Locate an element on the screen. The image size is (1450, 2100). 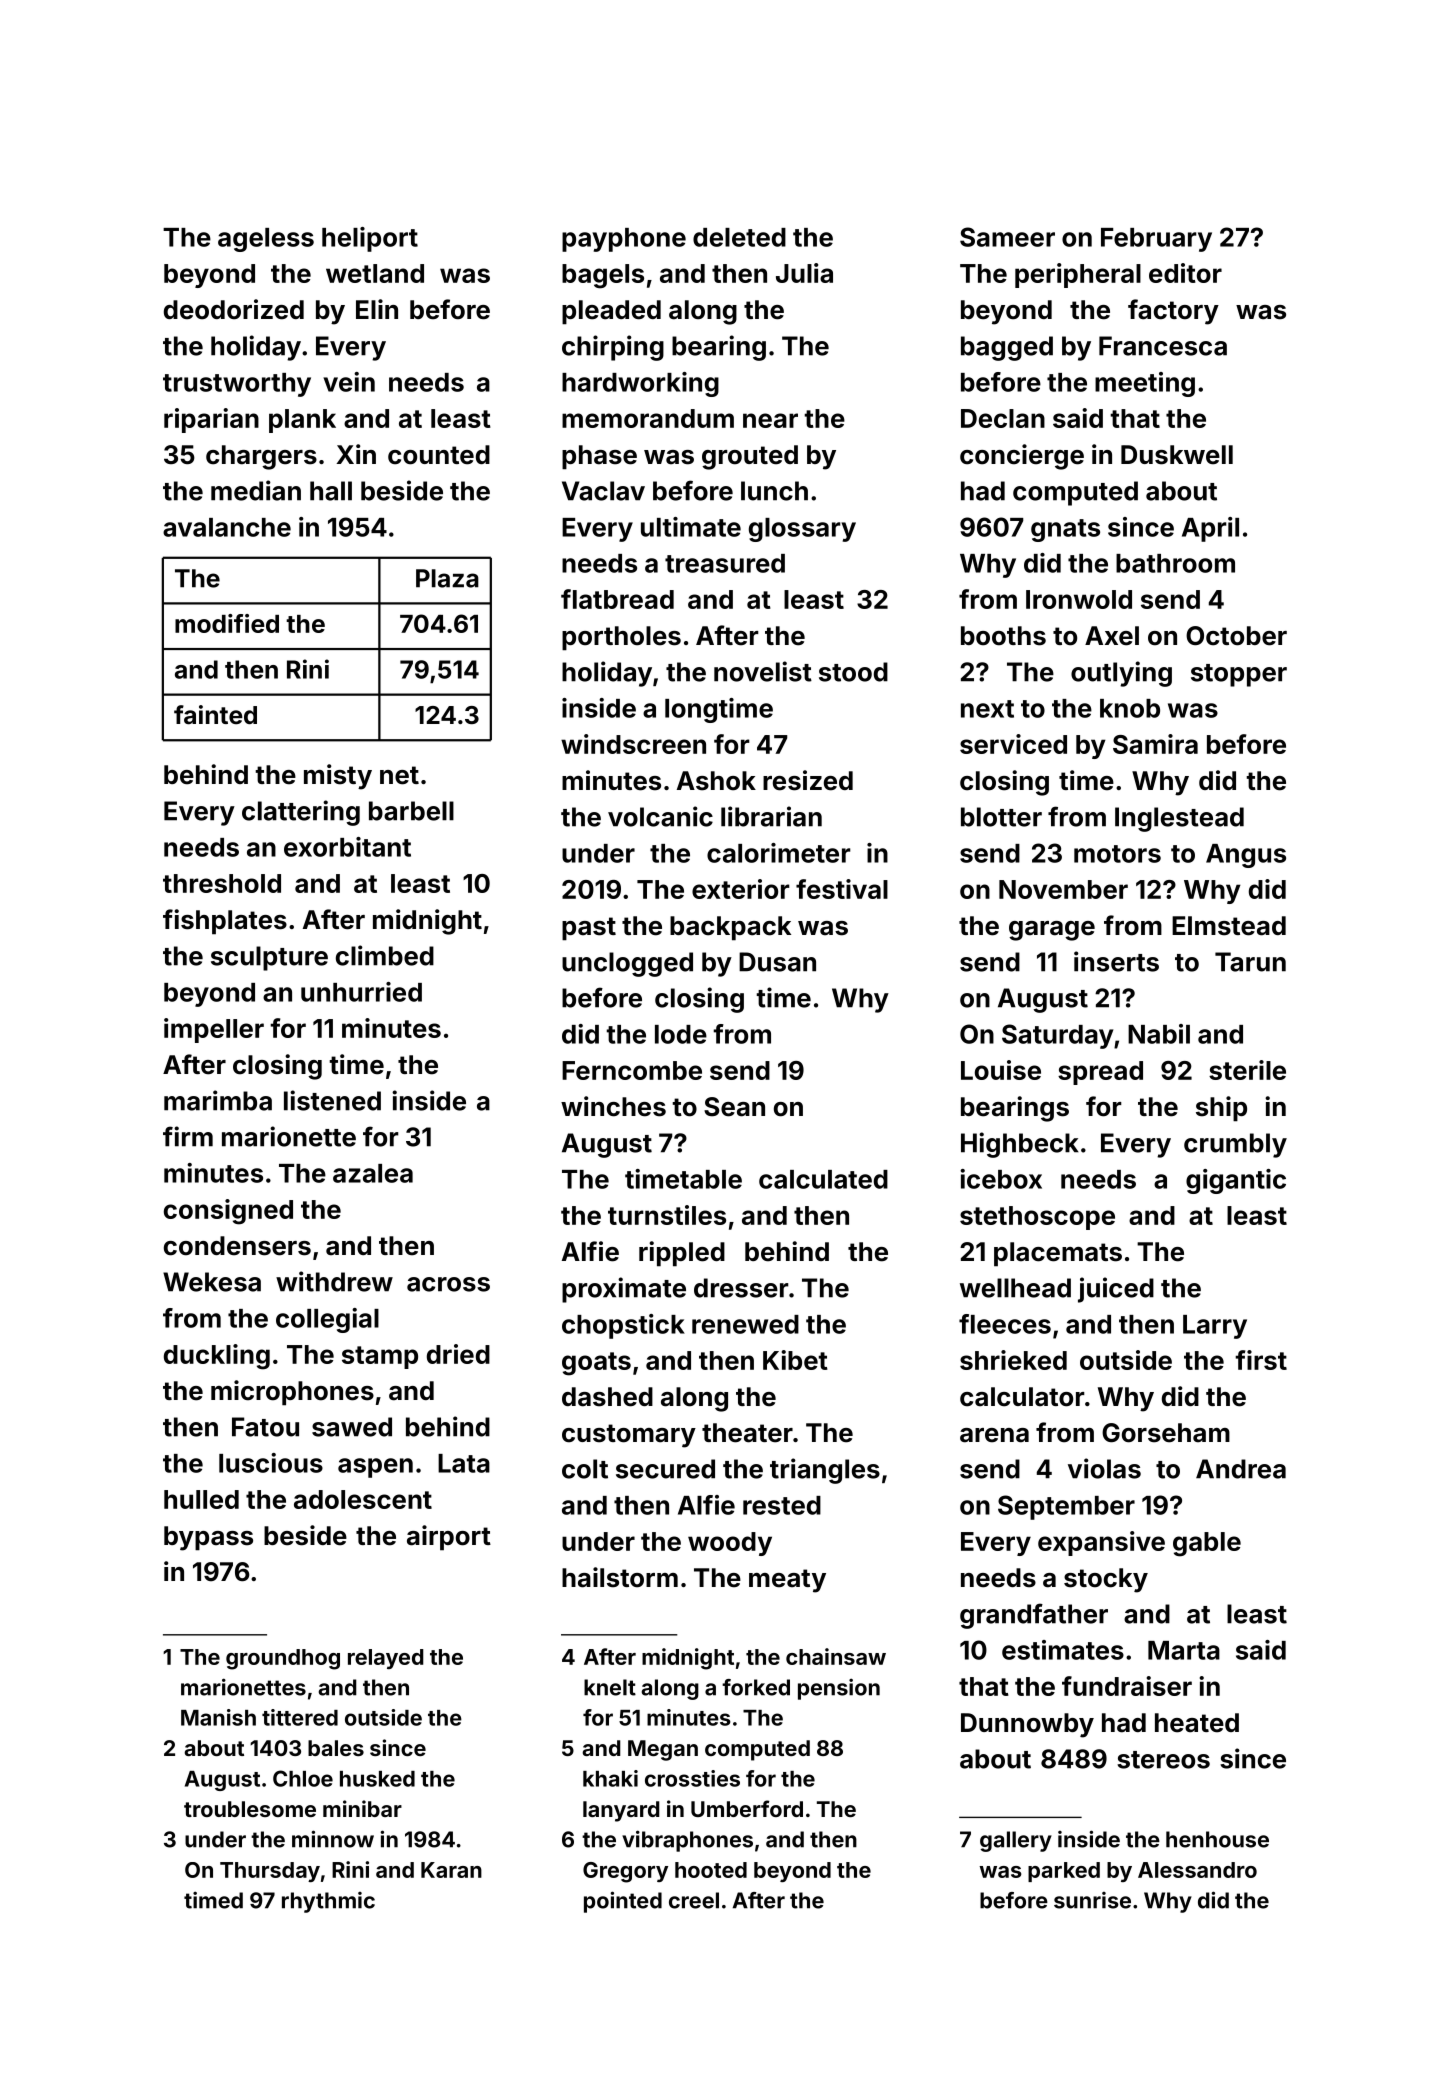
Manish is located at coordinates (218, 1717).
